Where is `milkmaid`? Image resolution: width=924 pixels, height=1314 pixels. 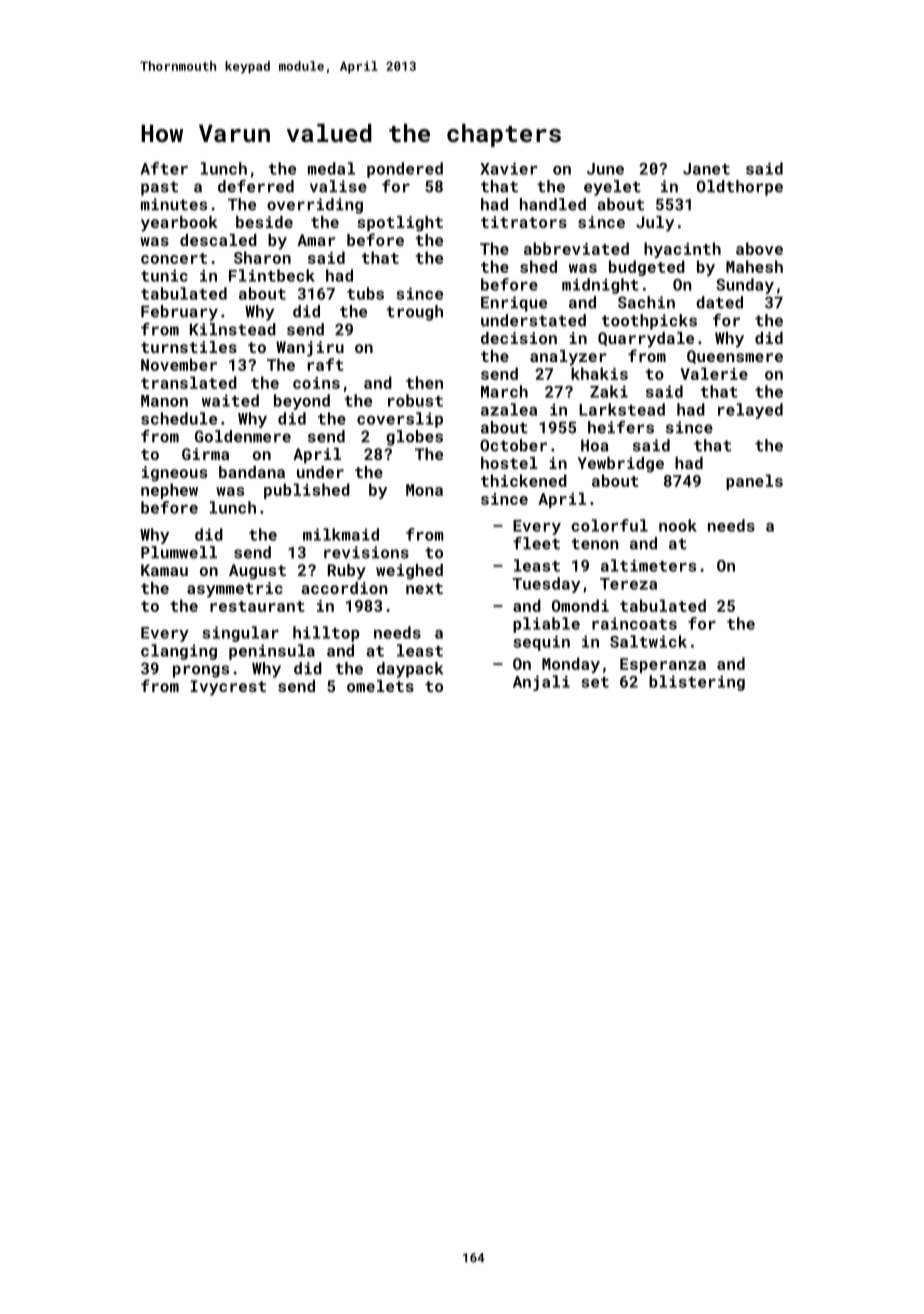 milkmaid is located at coordinates (341, 534).
